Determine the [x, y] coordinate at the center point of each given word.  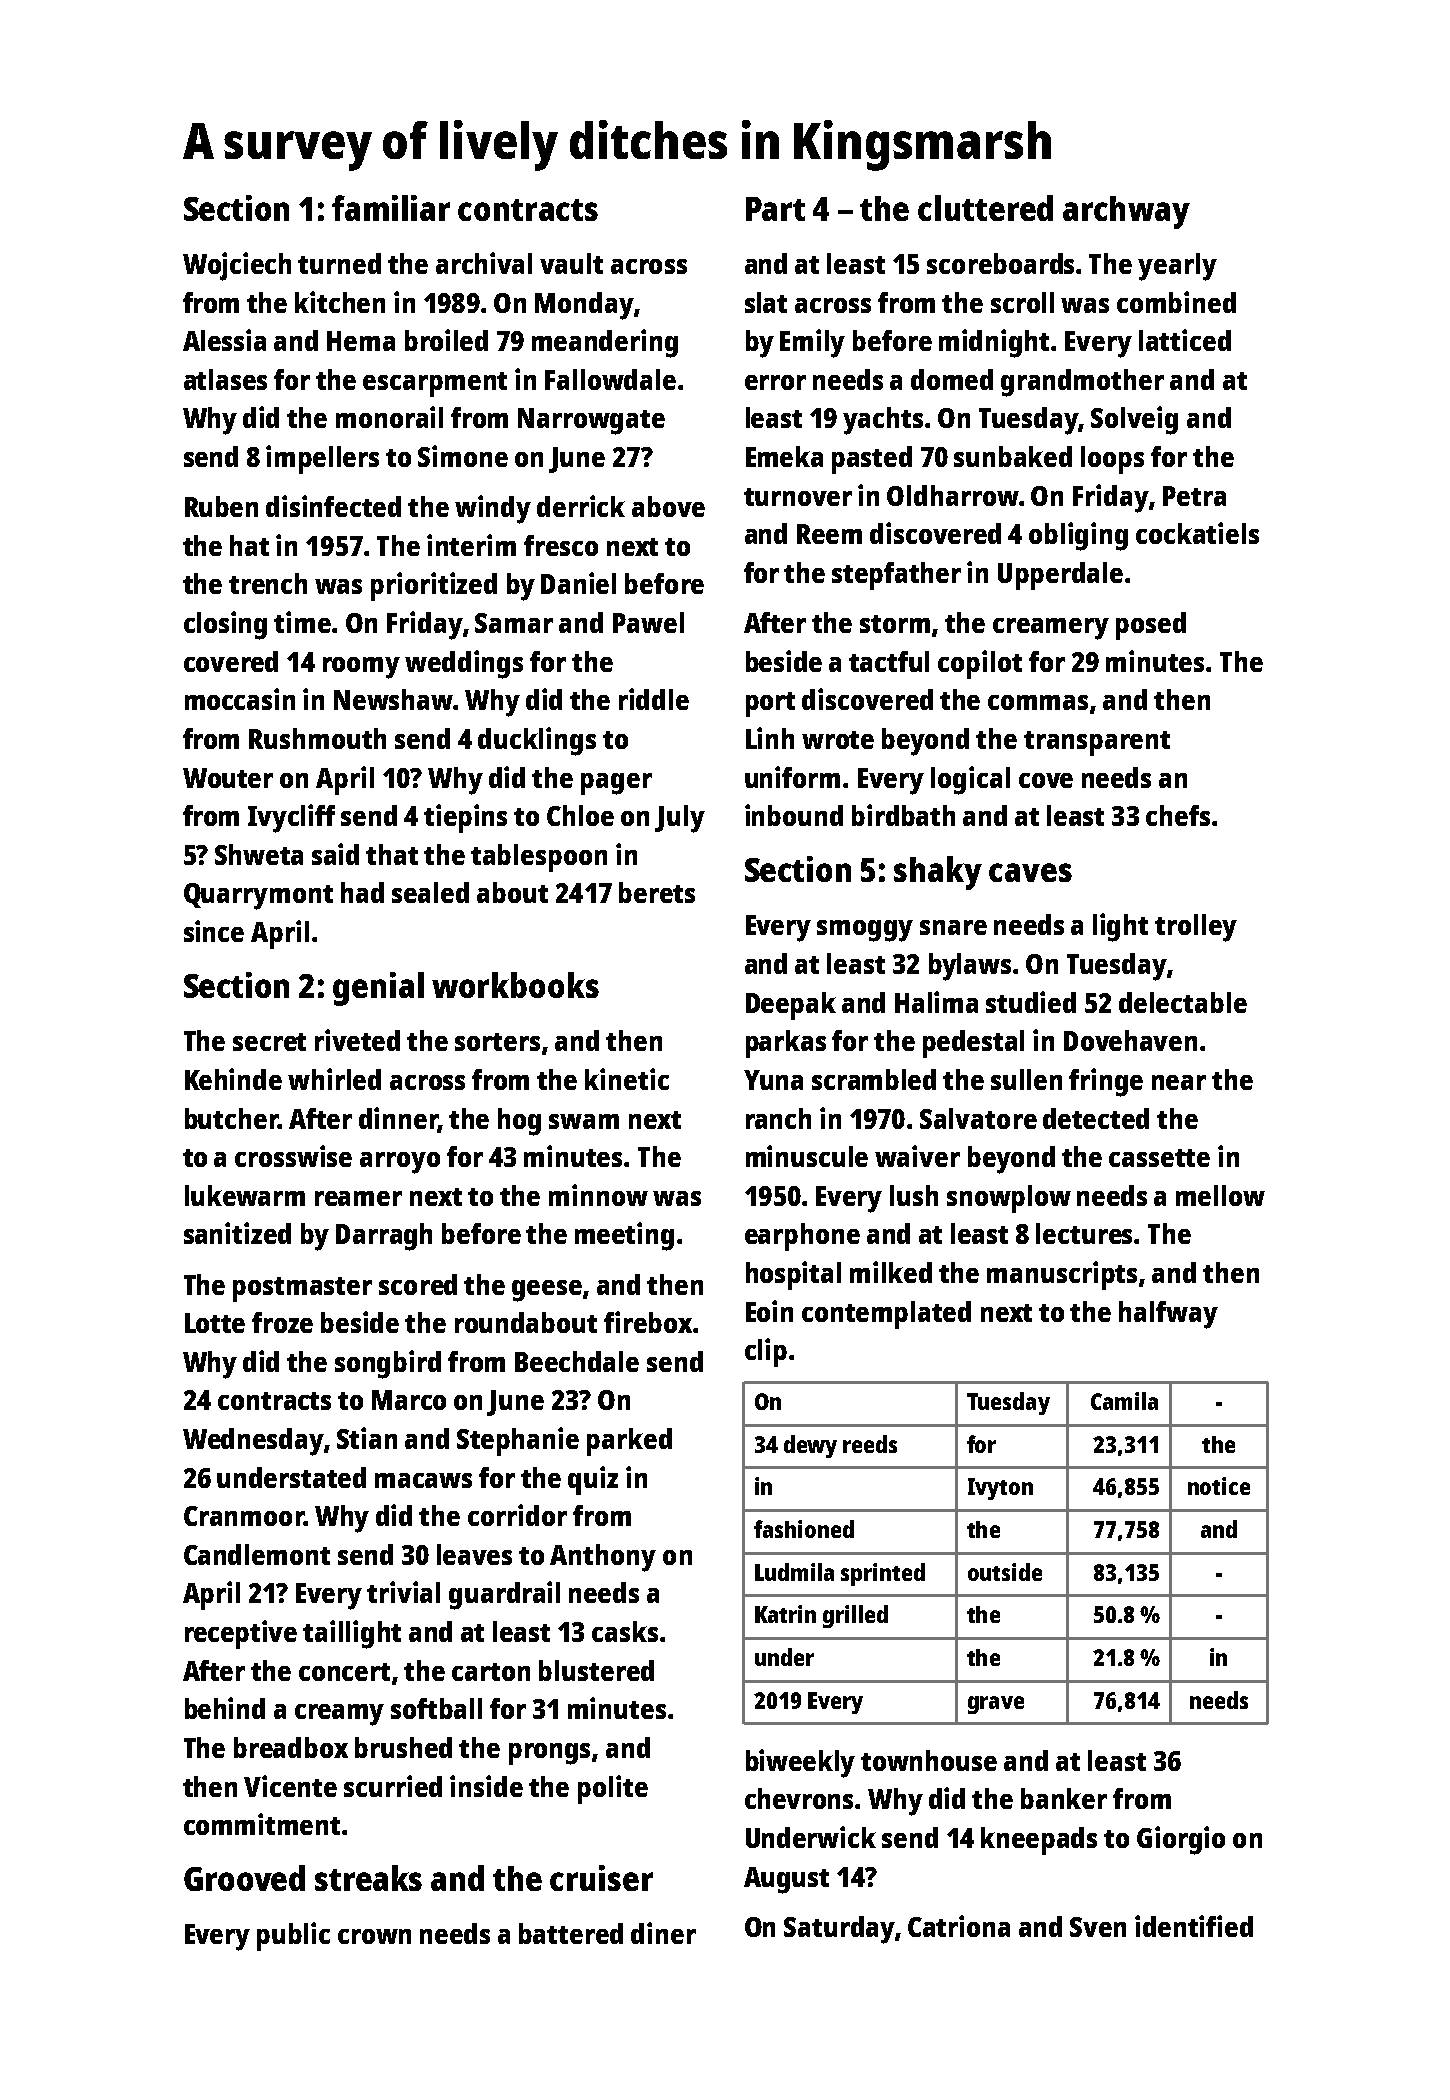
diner [663, 1933]
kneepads [1039, 1841]
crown [374, 1936]
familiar [391, 208]
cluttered [985, 208]
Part [775, 209]
